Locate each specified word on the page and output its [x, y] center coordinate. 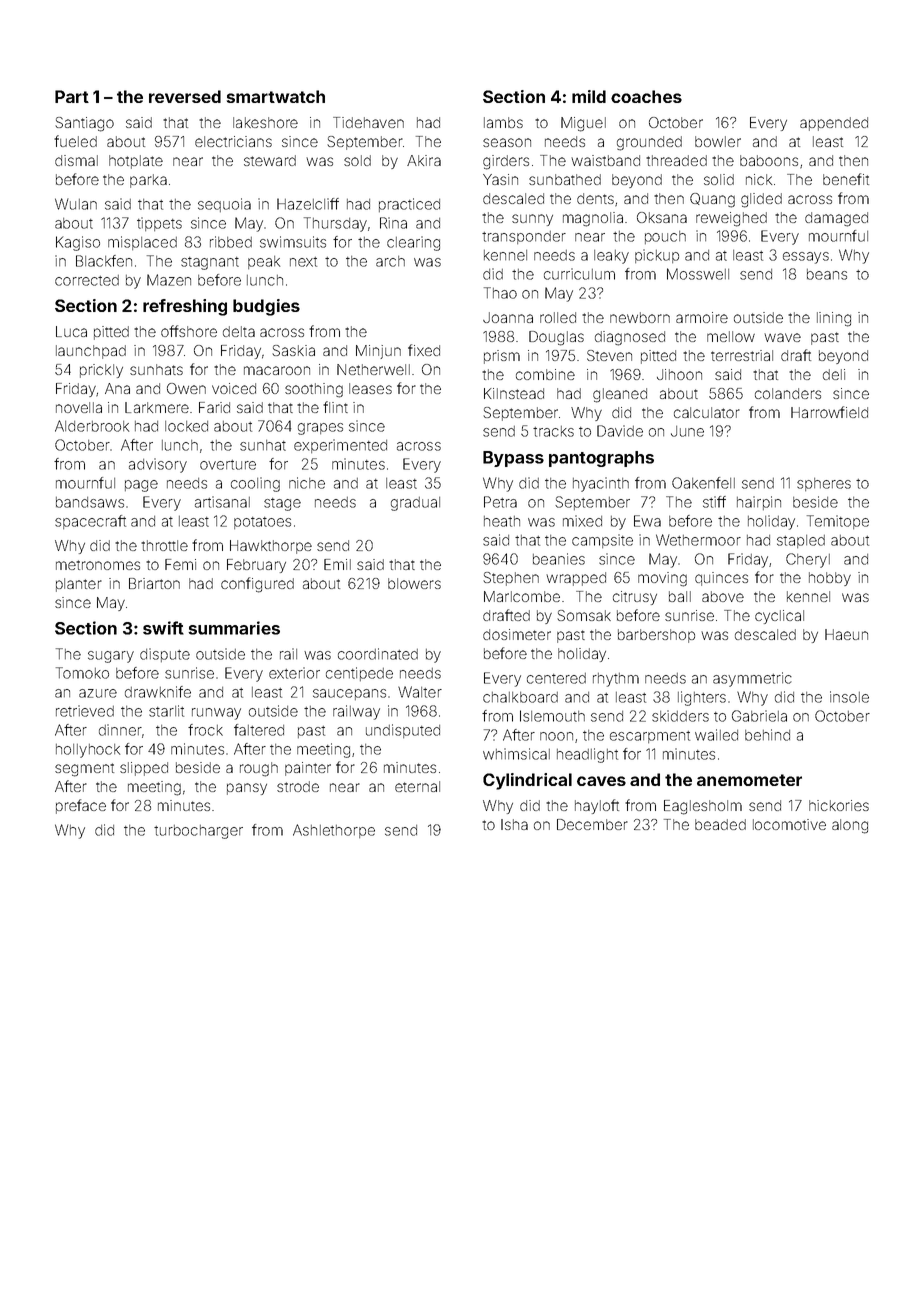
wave [782, 337]
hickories [839, 805]
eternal [417, 786]
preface [81, 806]
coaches [646, 96]
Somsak [584, 615]
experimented [340, 446]
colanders [788, 393]
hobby [830, 579]
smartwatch [276, 96]
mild [589, 96]
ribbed [231, 242]
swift [163, 628]
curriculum [579, 274]
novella [79, 407]
